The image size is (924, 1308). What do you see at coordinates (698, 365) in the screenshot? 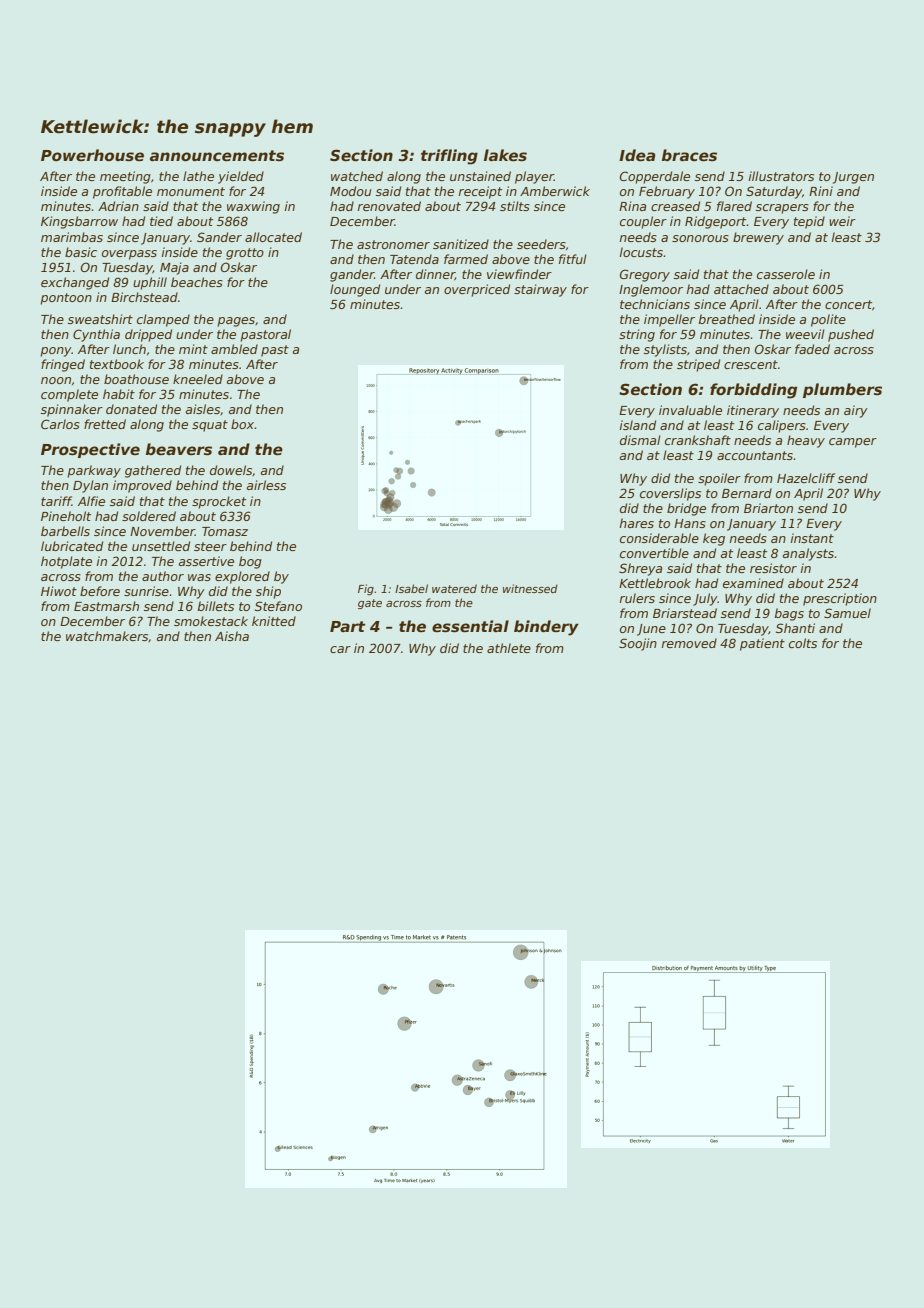
I see `striped` at bounding box center [698, 365].
